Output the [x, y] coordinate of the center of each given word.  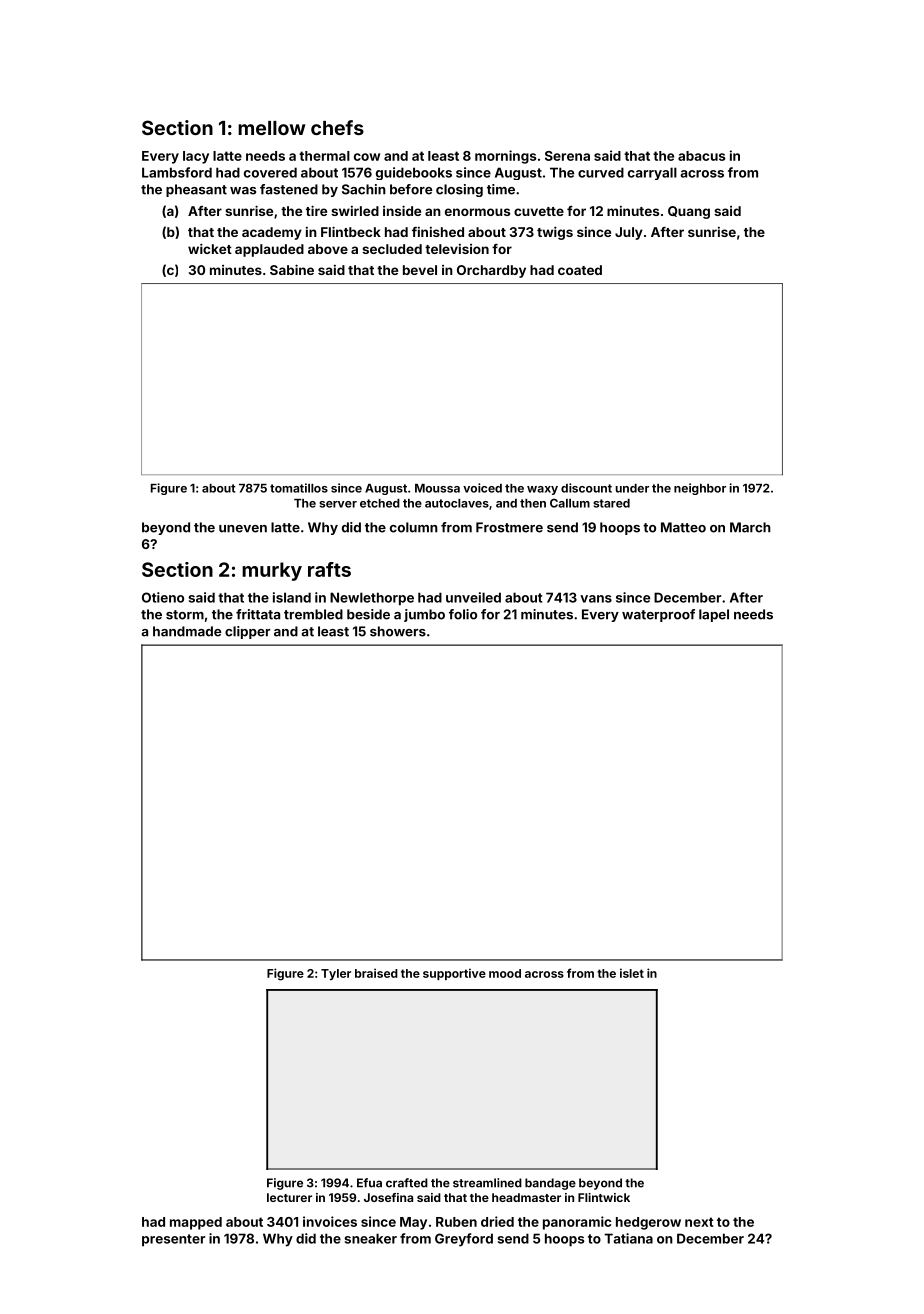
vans [596, 599]
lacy [196, 157]
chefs [337, 127]
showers [398, 631]
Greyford [464, 1240]
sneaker [370, 1238]
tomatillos [299, 488]
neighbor [700, 489]
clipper [247, 632]
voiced [482, 488]
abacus [702, 156]
